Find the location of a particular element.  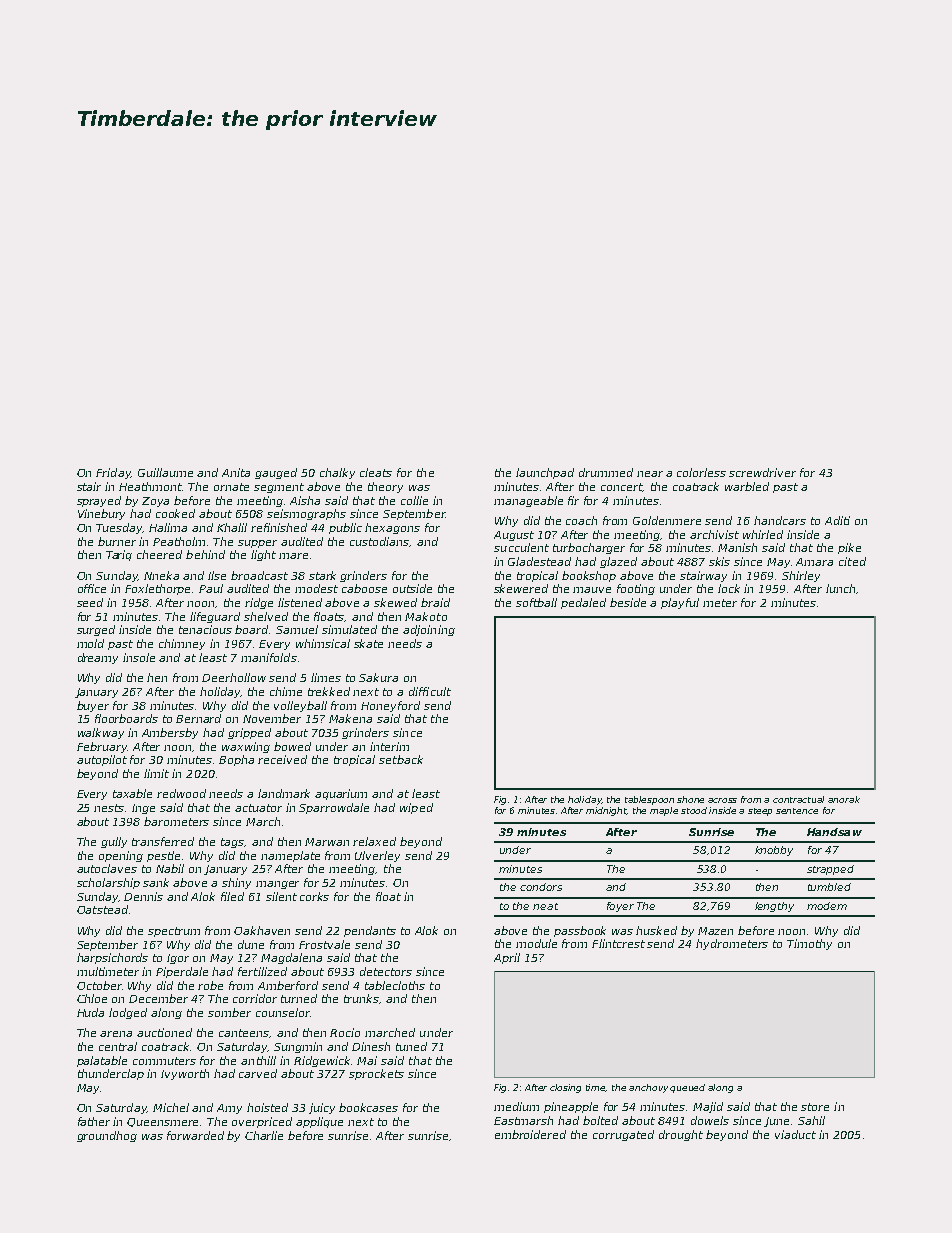

Guillaume is located at coordinates (165, 472).
